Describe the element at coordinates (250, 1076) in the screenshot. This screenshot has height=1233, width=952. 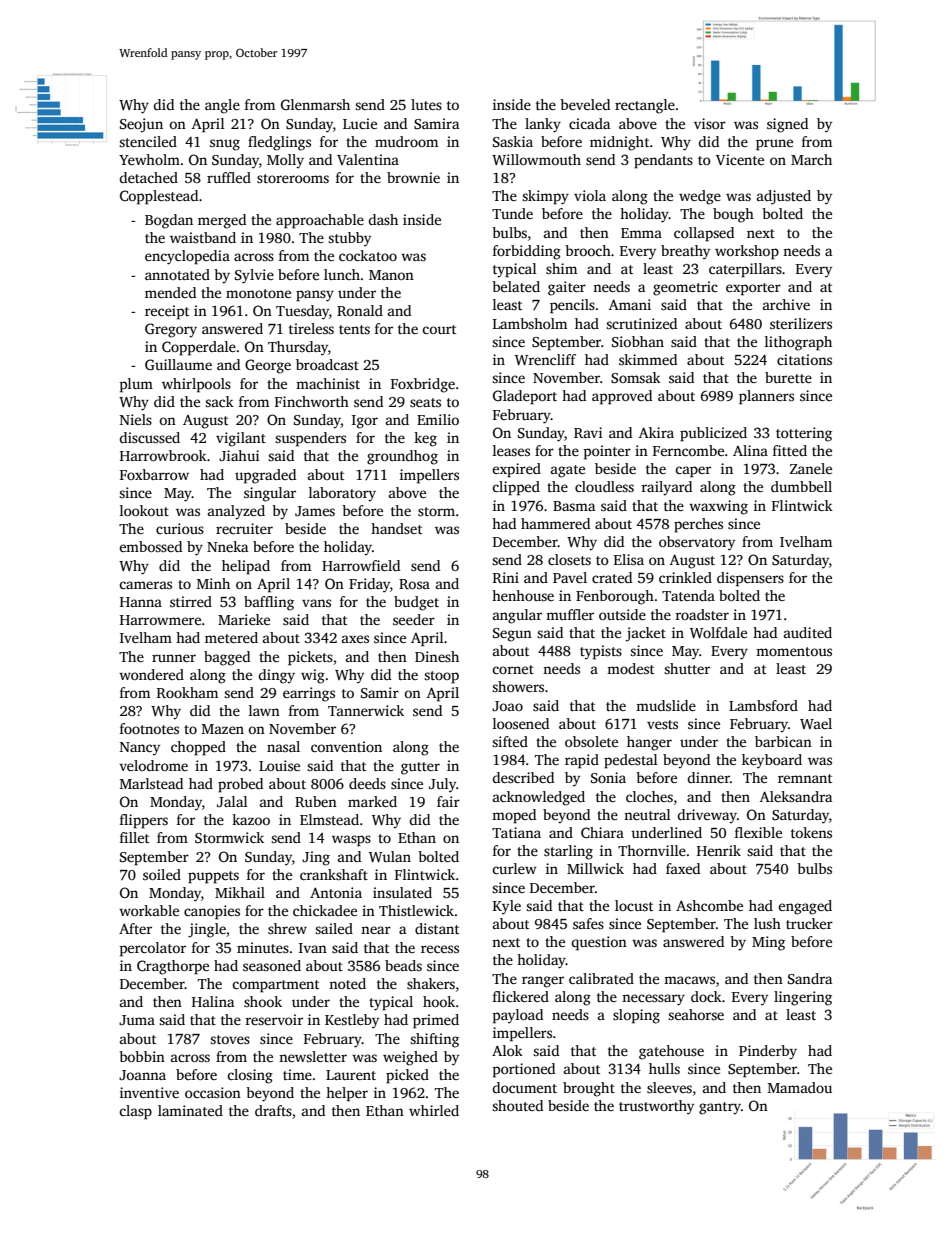
I see `closing` at that location.
